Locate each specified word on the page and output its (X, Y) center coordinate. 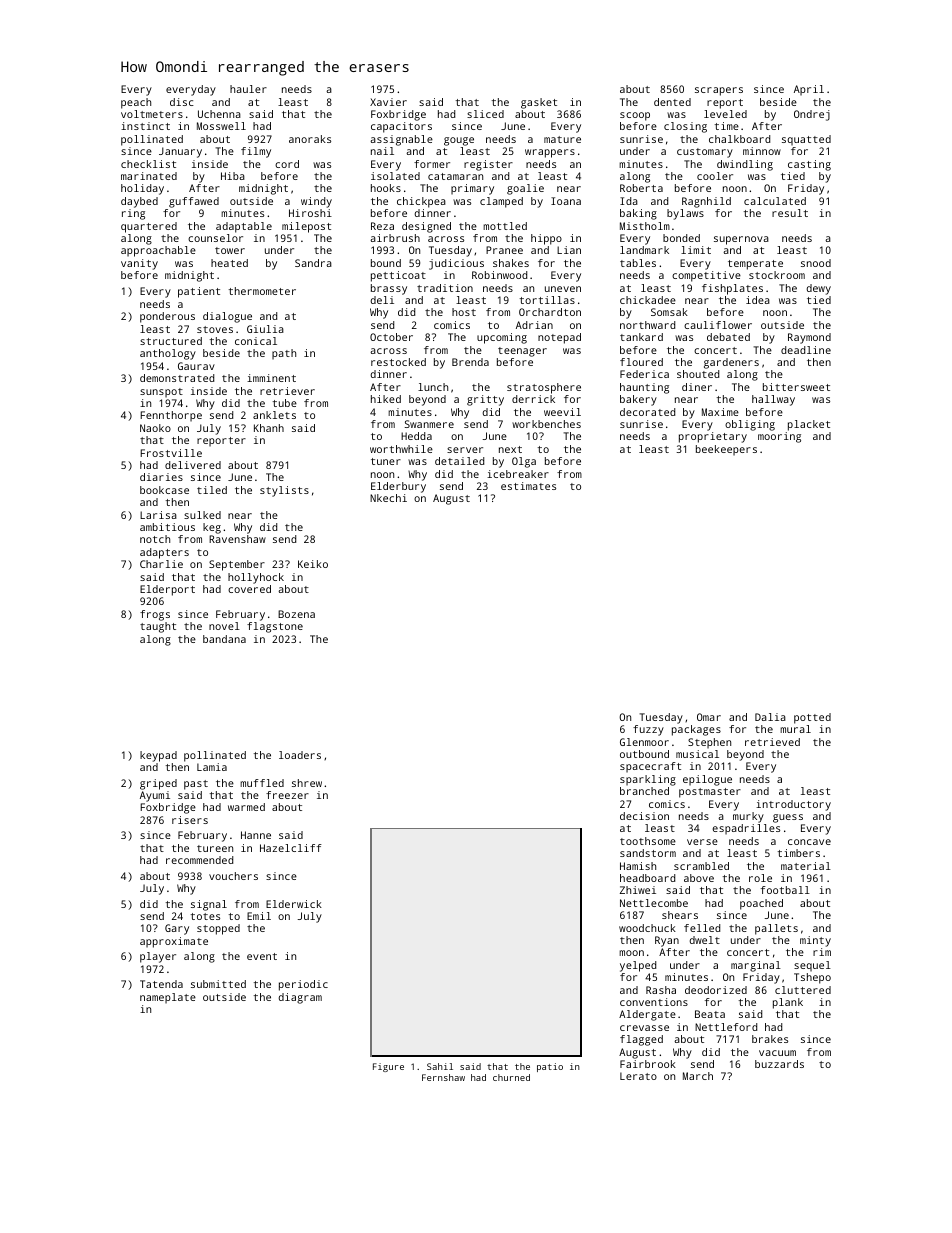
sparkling (648, 780)
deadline (806, 350)
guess (788, 818)
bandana (224, 639)
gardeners (731, 363)
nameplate (168, 998)
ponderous (167, 317)
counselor (215, 238)
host (464, 312)
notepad (559, 338)
